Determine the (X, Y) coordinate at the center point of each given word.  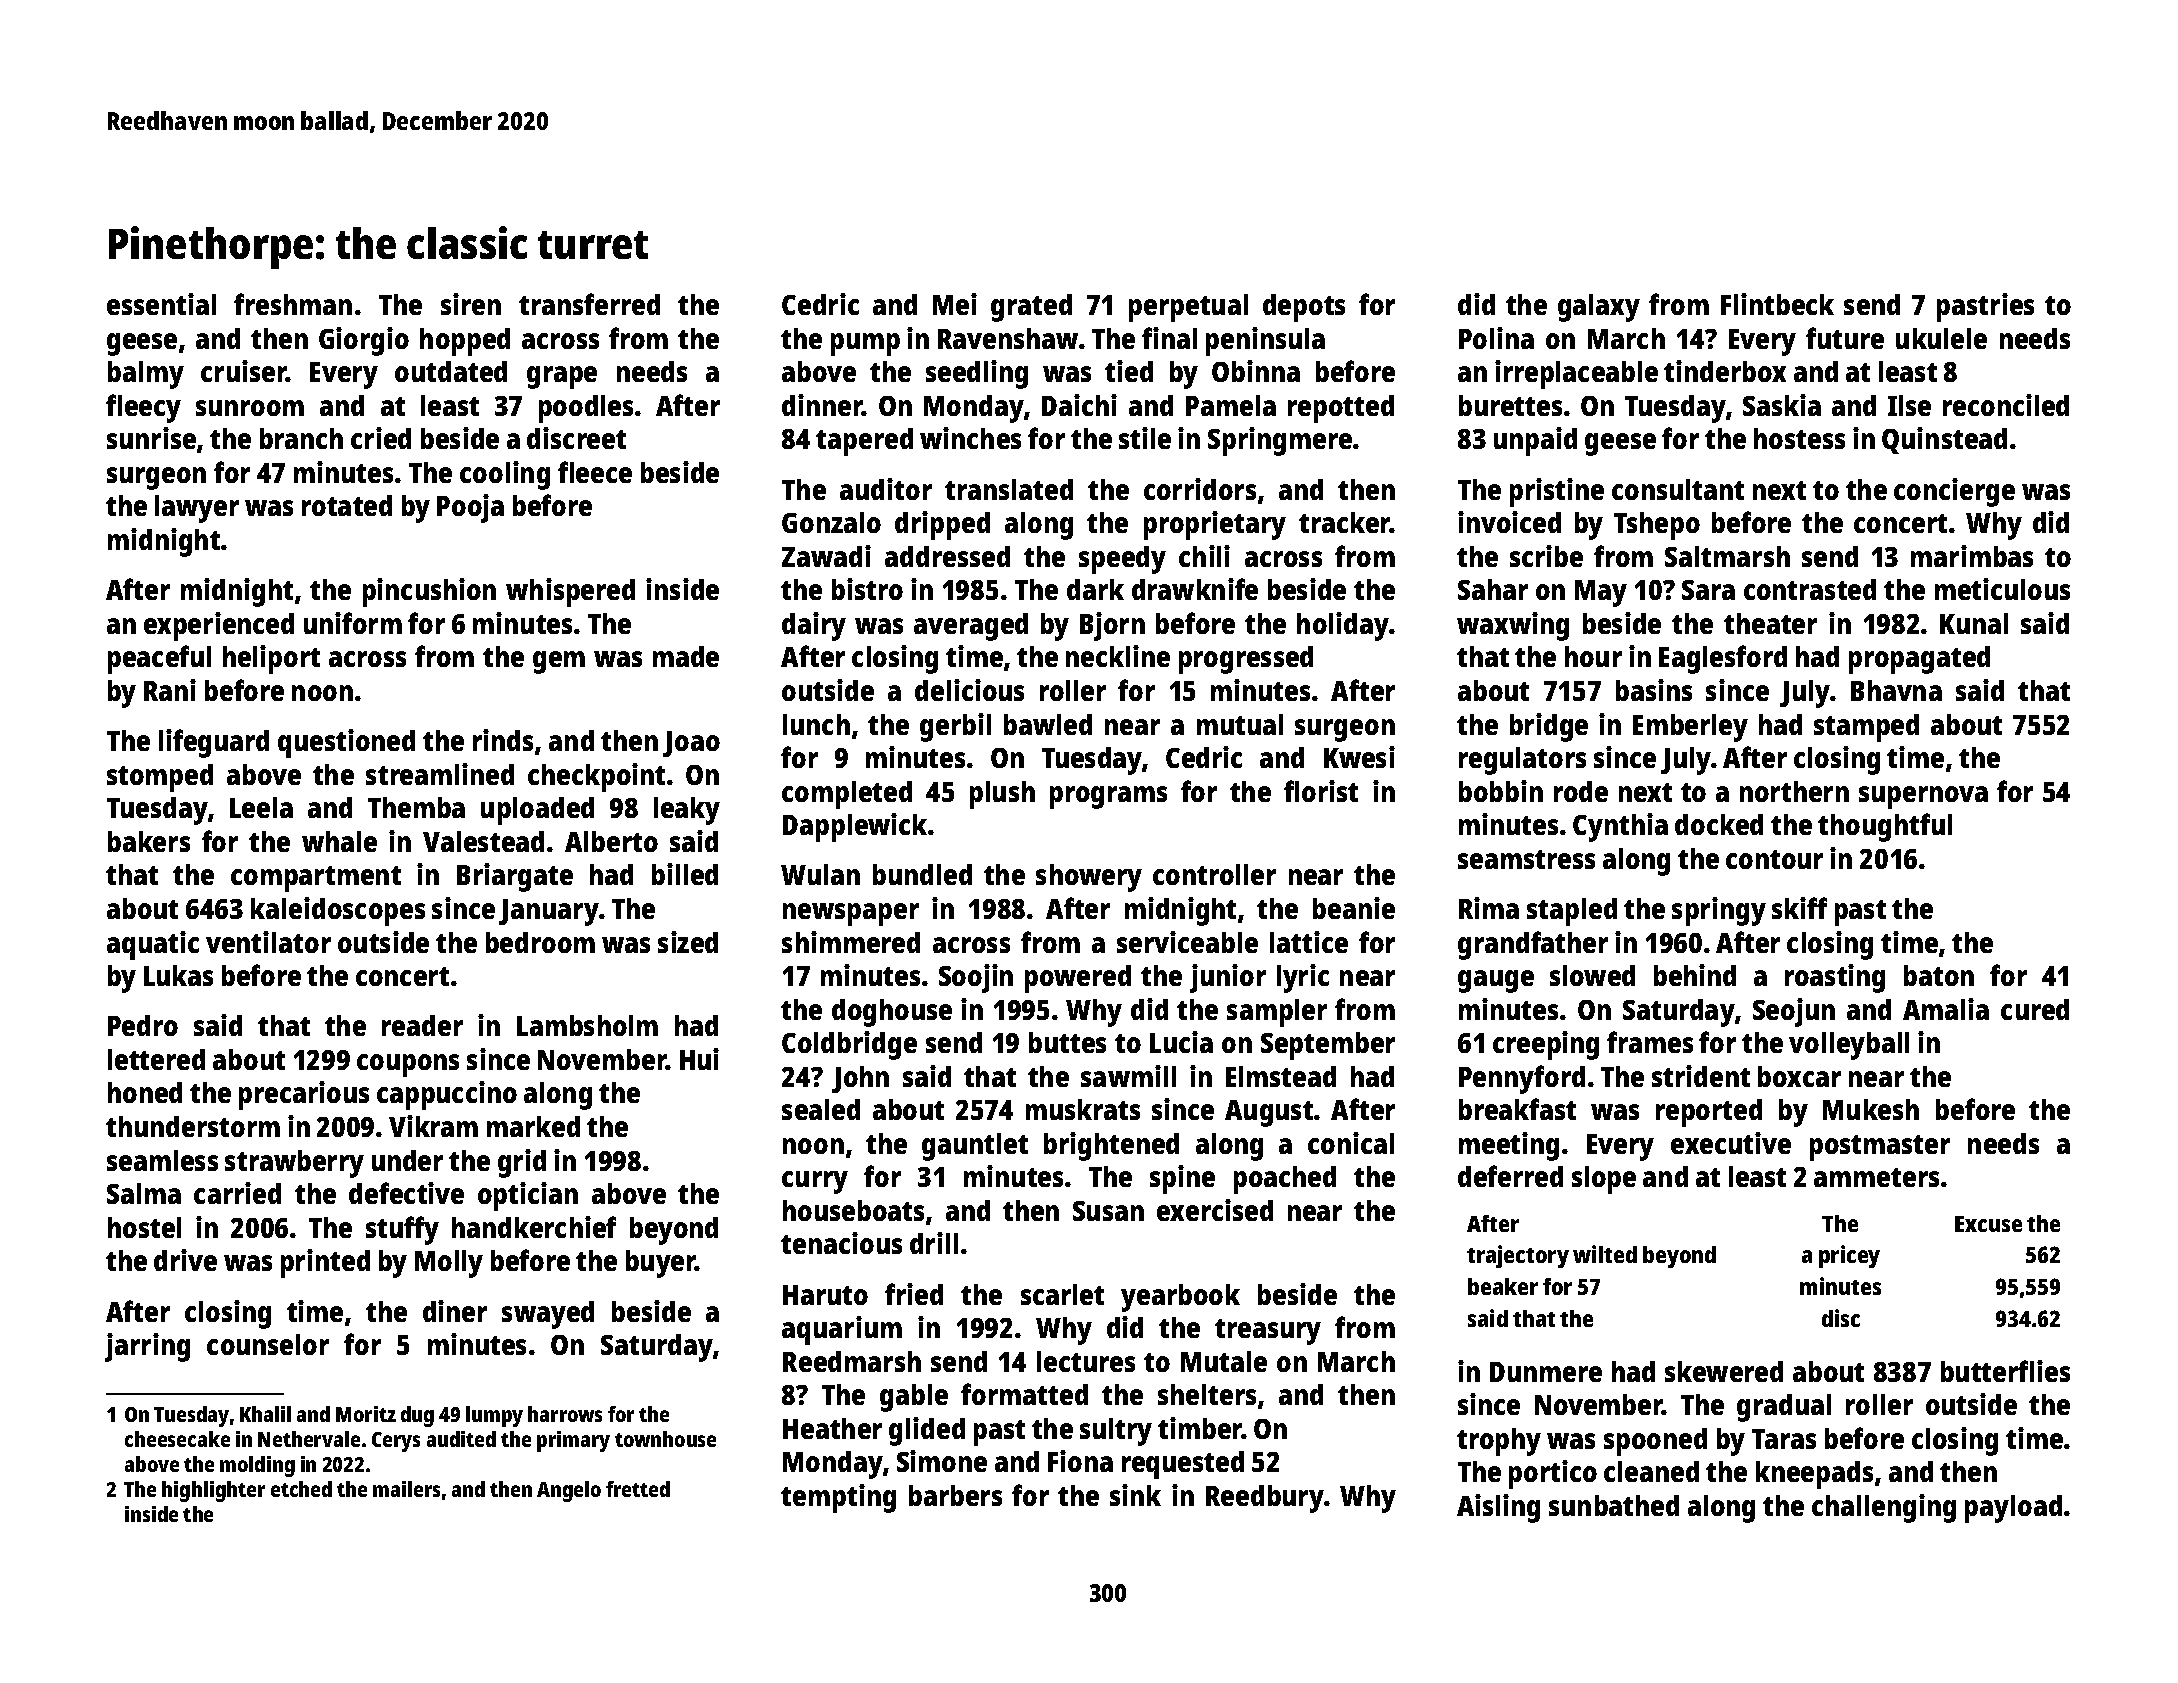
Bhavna (1896, 690)
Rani (170, 690)
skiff (1799, 908)
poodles (586, 409)
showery (1089, 878)
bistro (867, 589)
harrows (565, 1414)
